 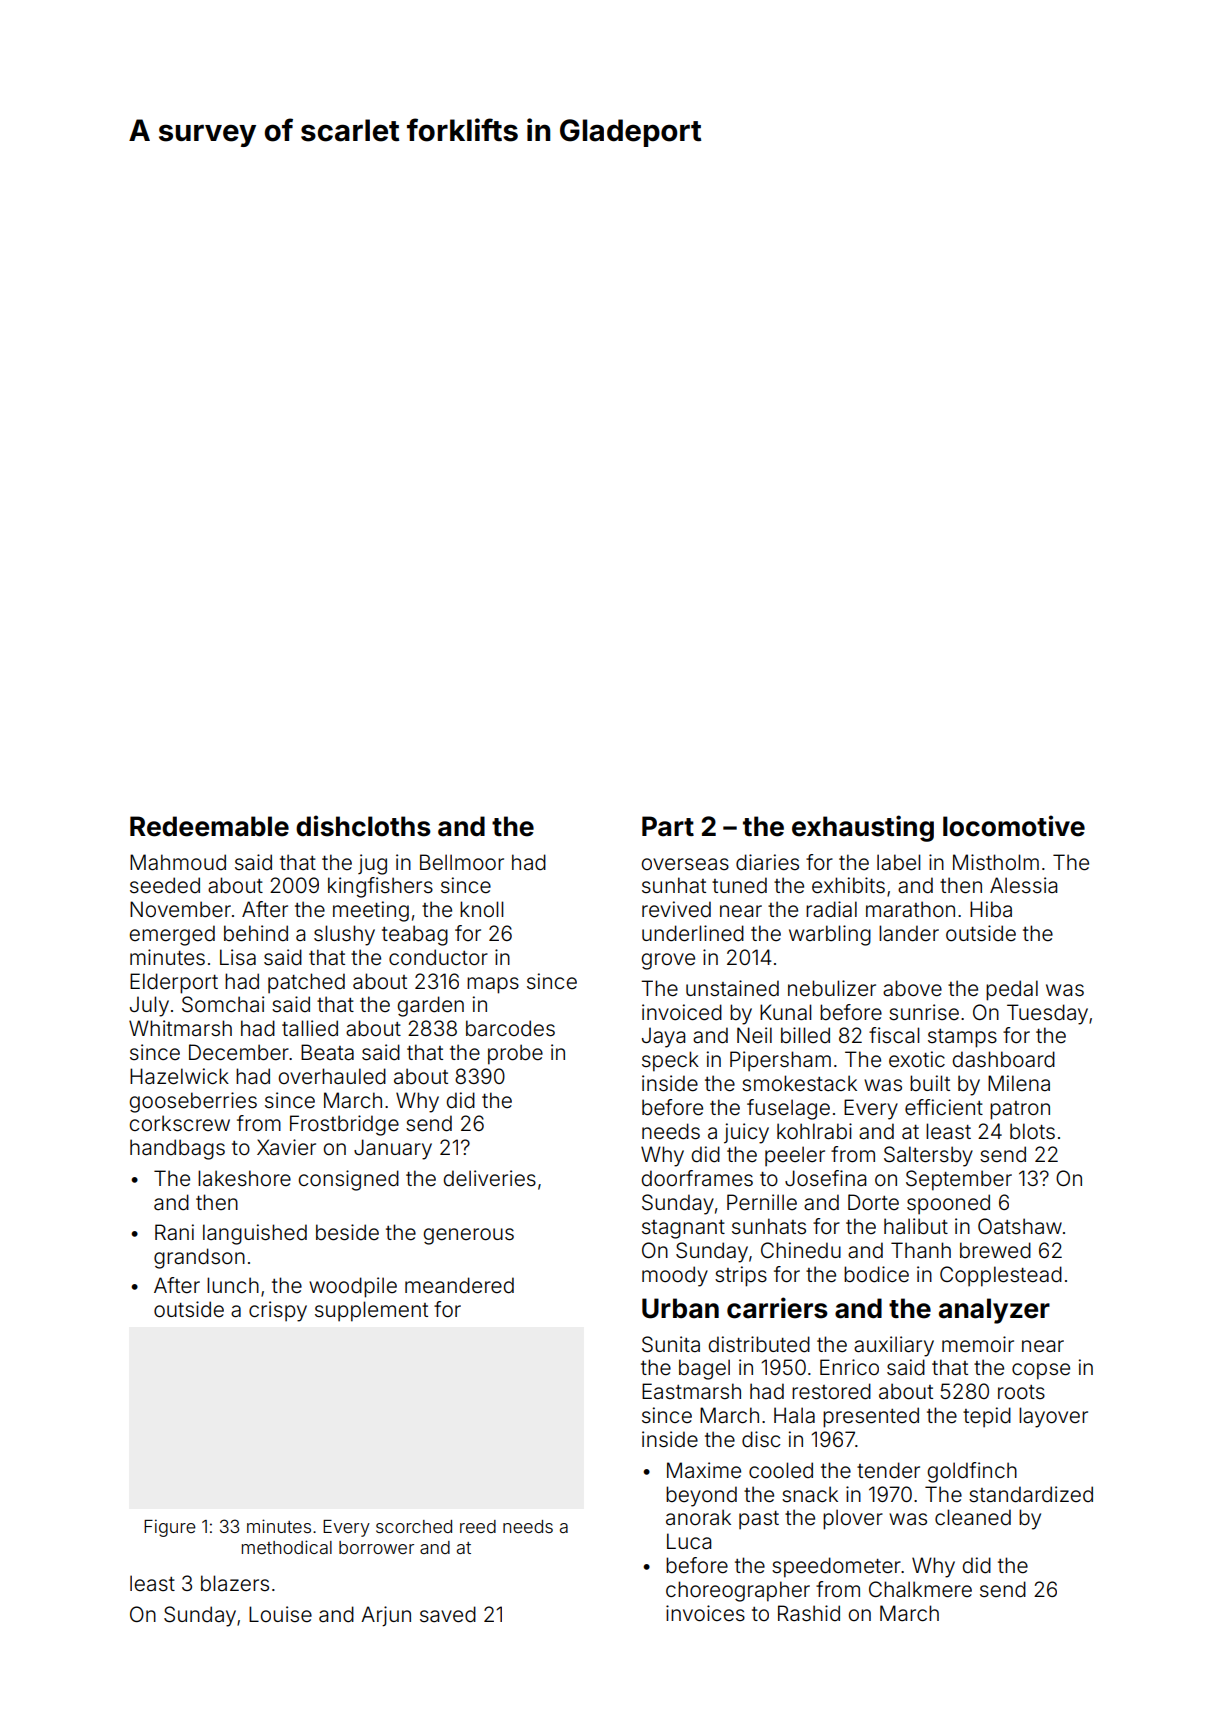 I want to click on Frostbridge, so click(x=344, y=1125).
